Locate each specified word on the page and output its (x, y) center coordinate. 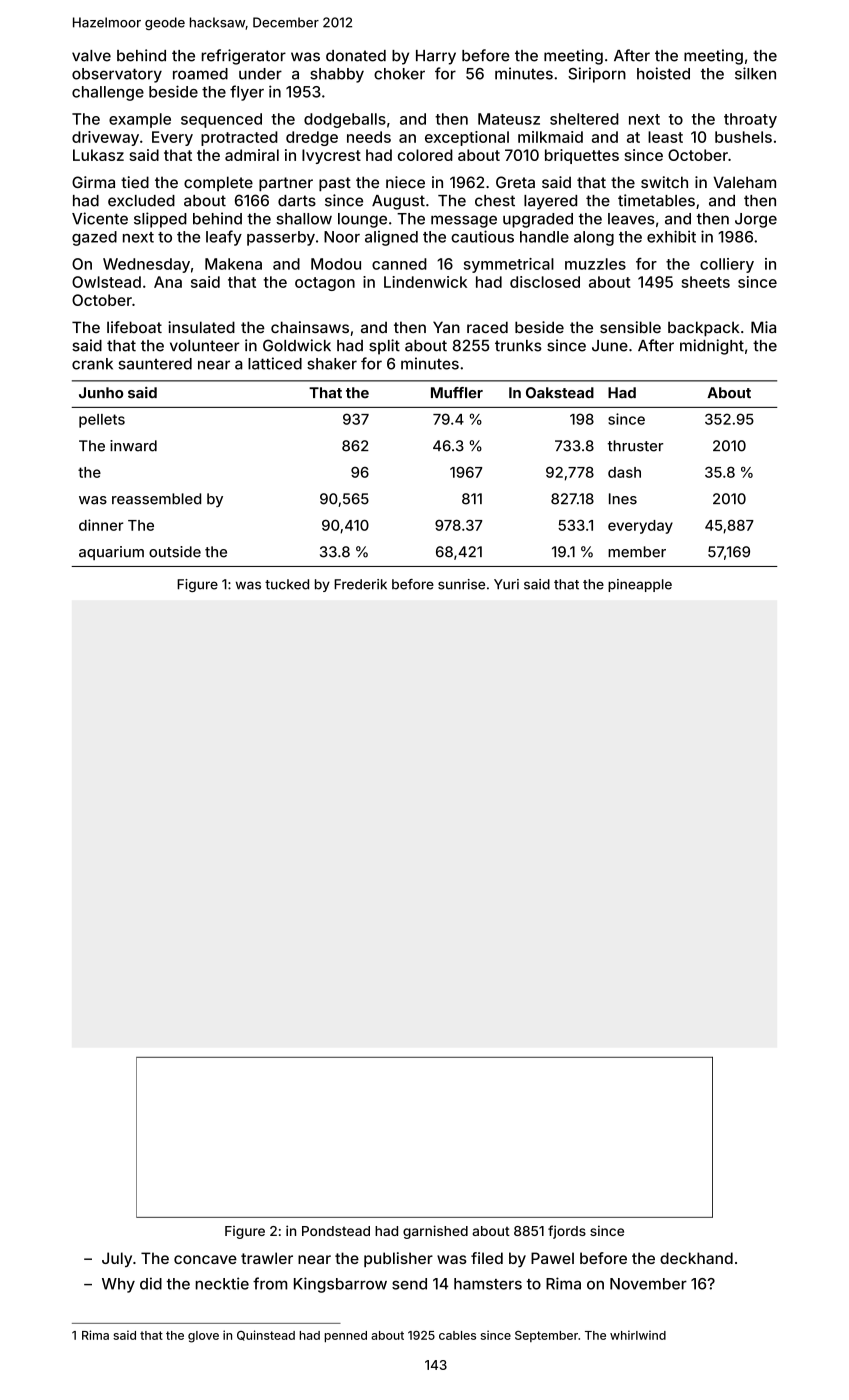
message (464, 221)
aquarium (111, 553)
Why (118, 1285)
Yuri (506, 584)
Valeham (744, 182)
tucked (287, 584)
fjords (567, 1232)
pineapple (640, 585)
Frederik (360, 584)
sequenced (221, 120)
